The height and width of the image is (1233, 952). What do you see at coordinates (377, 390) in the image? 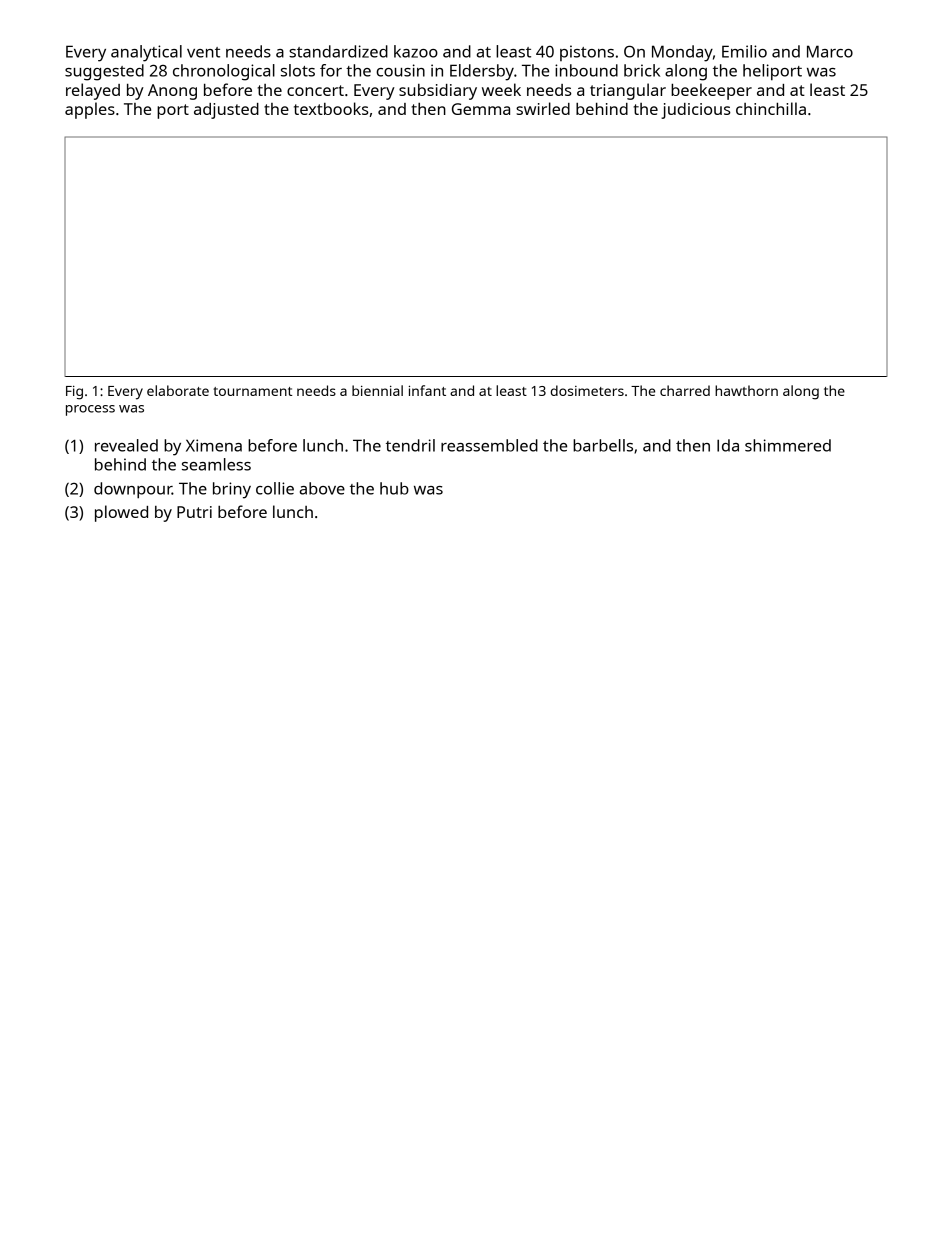
I see `biennial` at bounding box center [377, 390].
